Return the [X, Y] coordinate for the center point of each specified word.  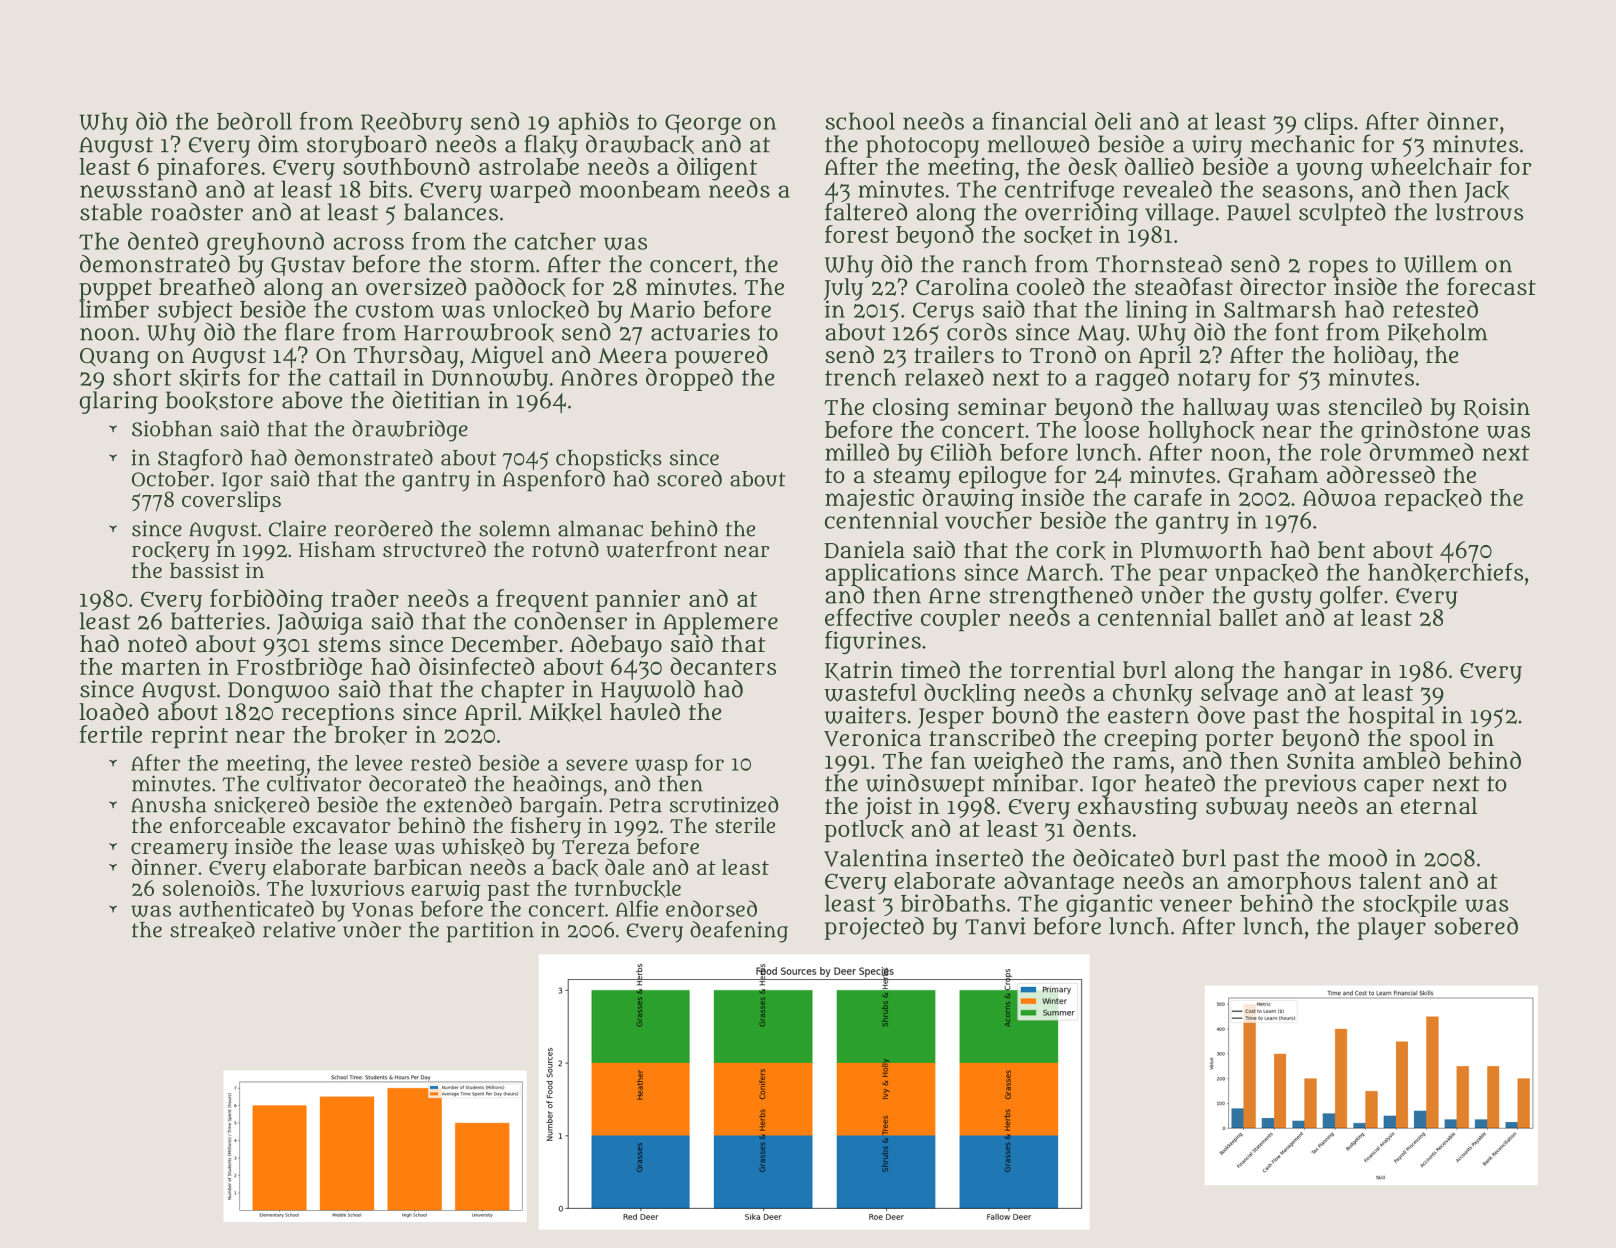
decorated [417, 783]
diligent [717, 168]
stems [349, 644]
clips [1328, 123]
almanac [600, 529]
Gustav [308, 266]
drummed [1420, 452]
